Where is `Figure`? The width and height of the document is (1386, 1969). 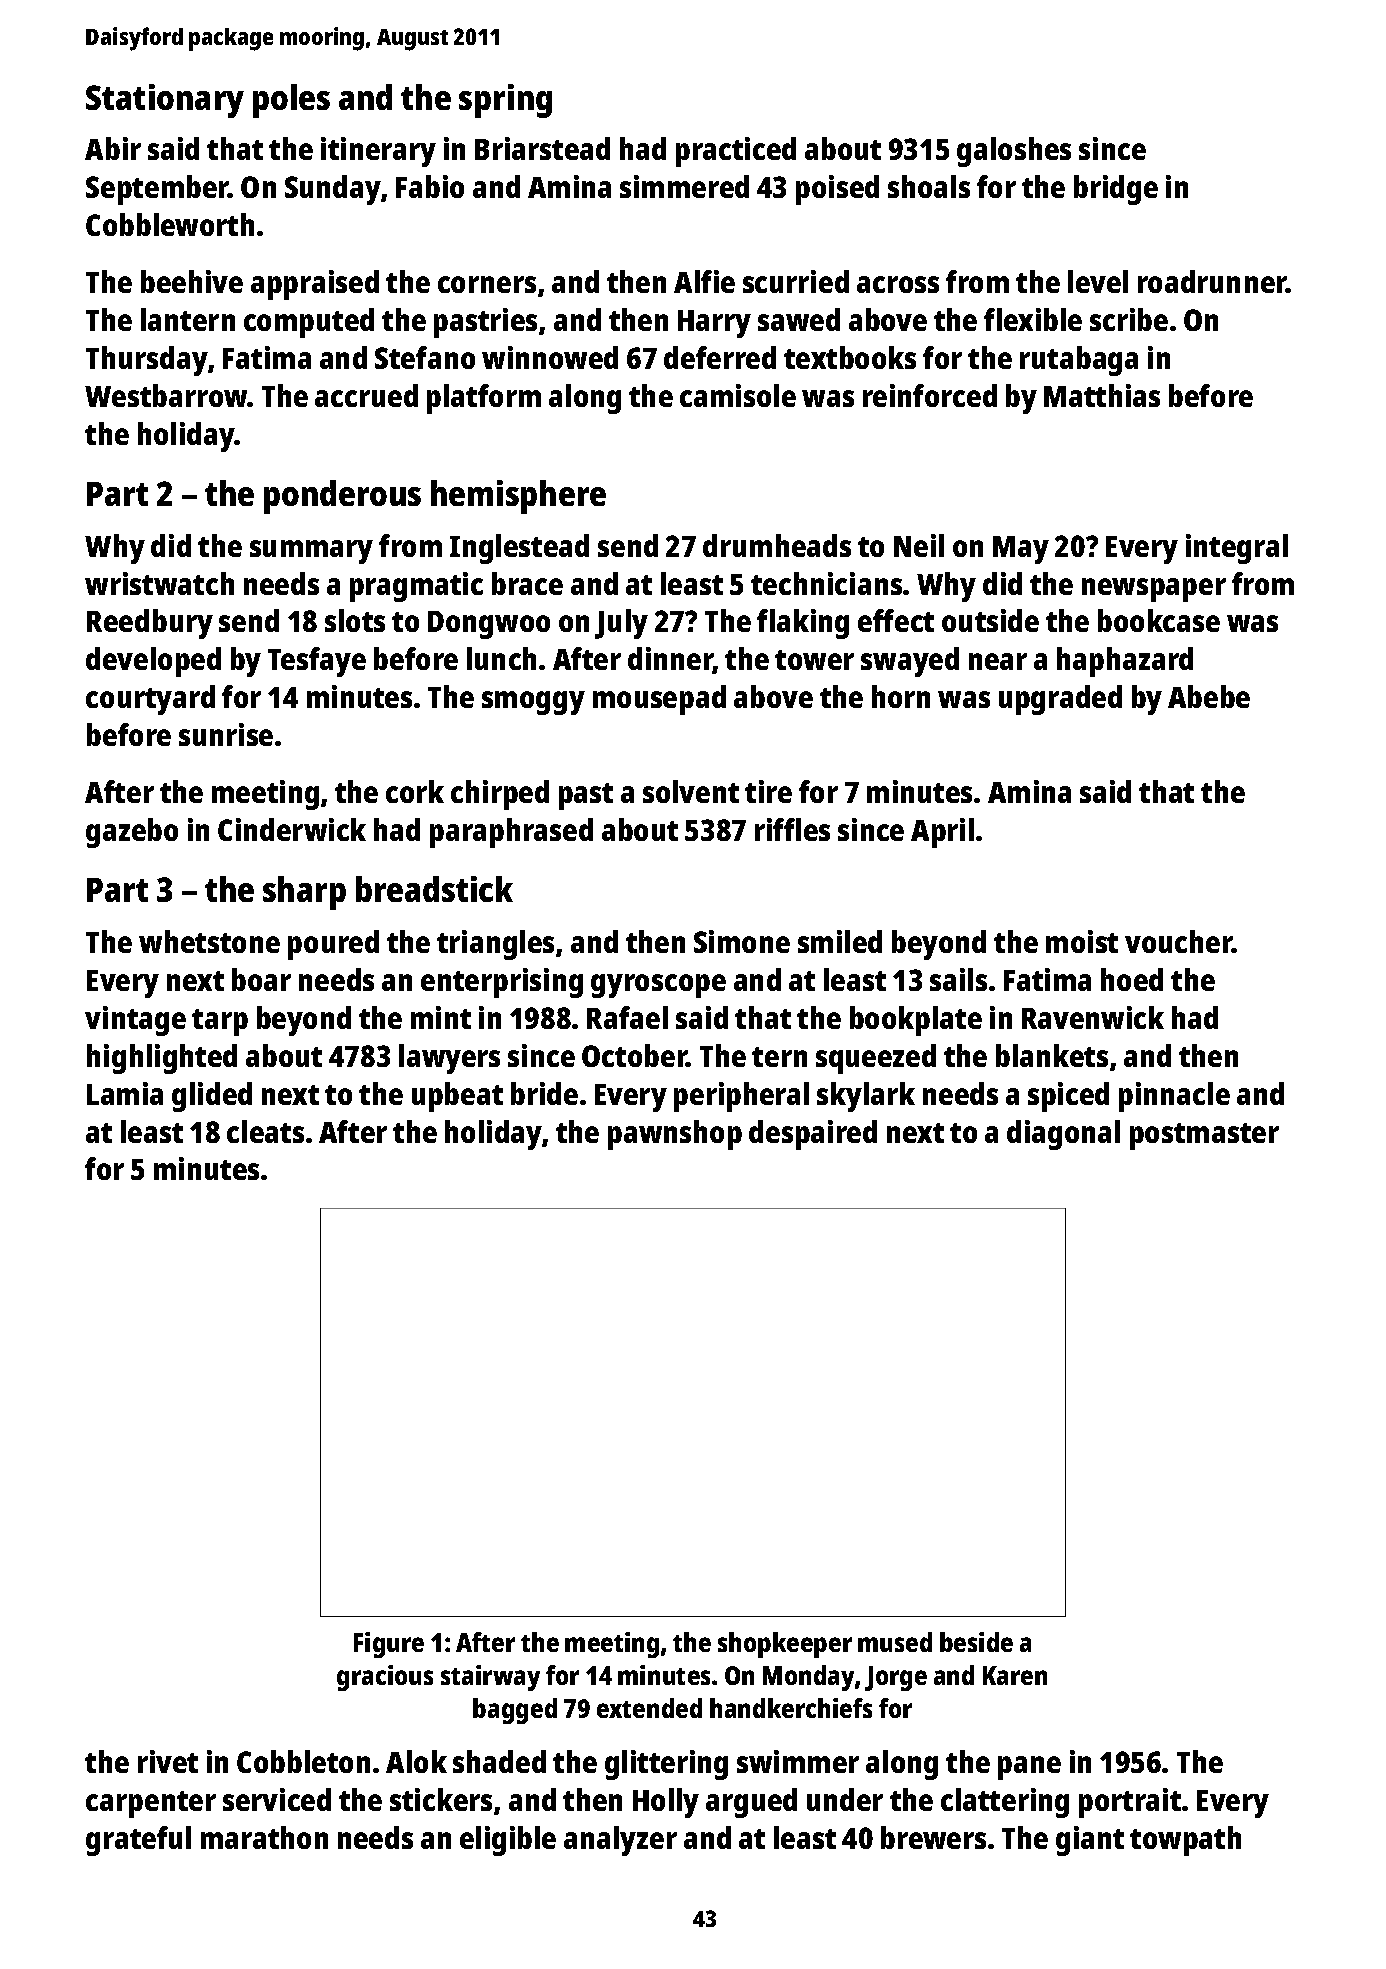
Figure is located at coordinates (389, 1645).
